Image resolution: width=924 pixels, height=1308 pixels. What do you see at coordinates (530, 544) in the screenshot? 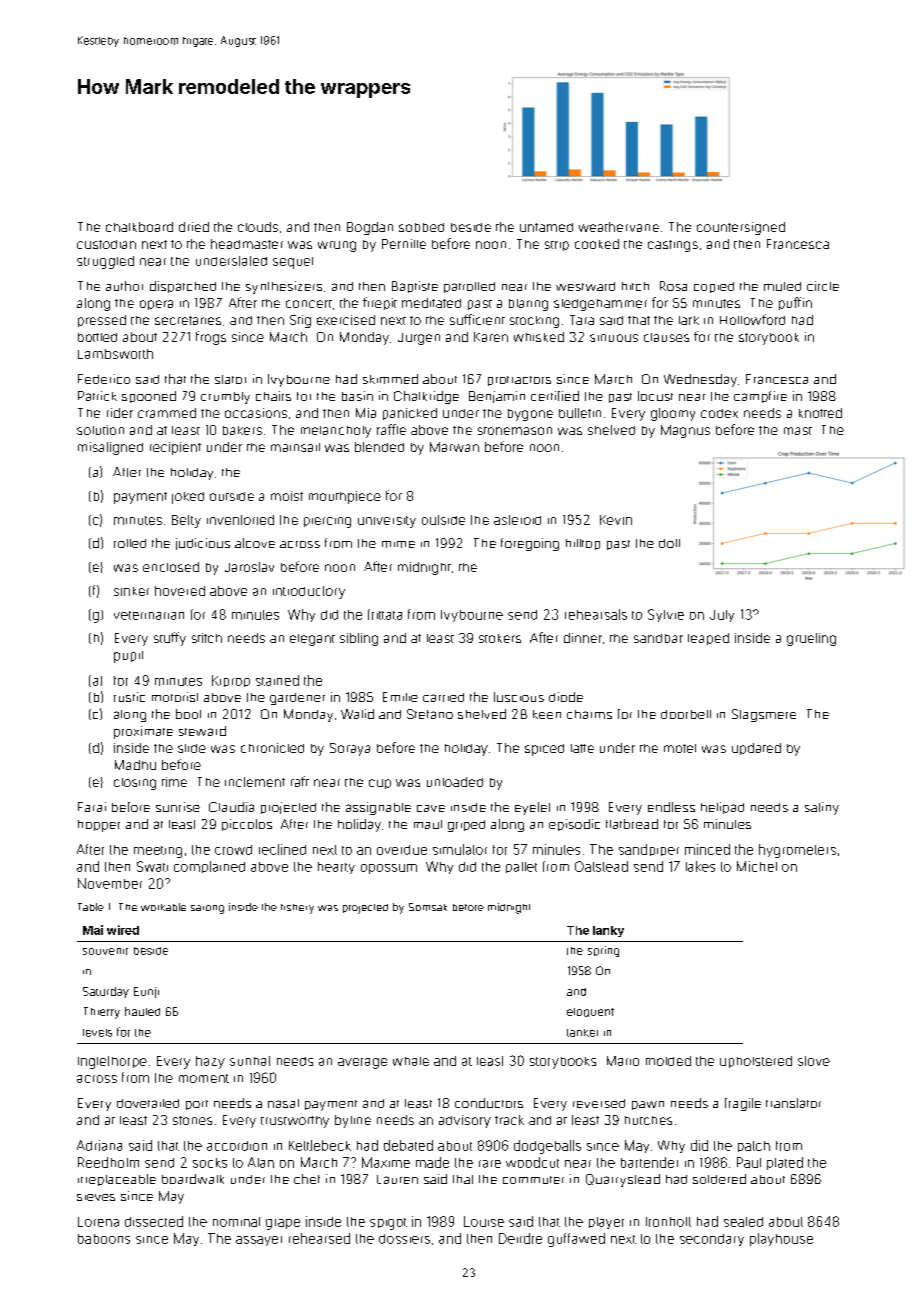
I see `foregoing` at bounding box center [530, 544].
